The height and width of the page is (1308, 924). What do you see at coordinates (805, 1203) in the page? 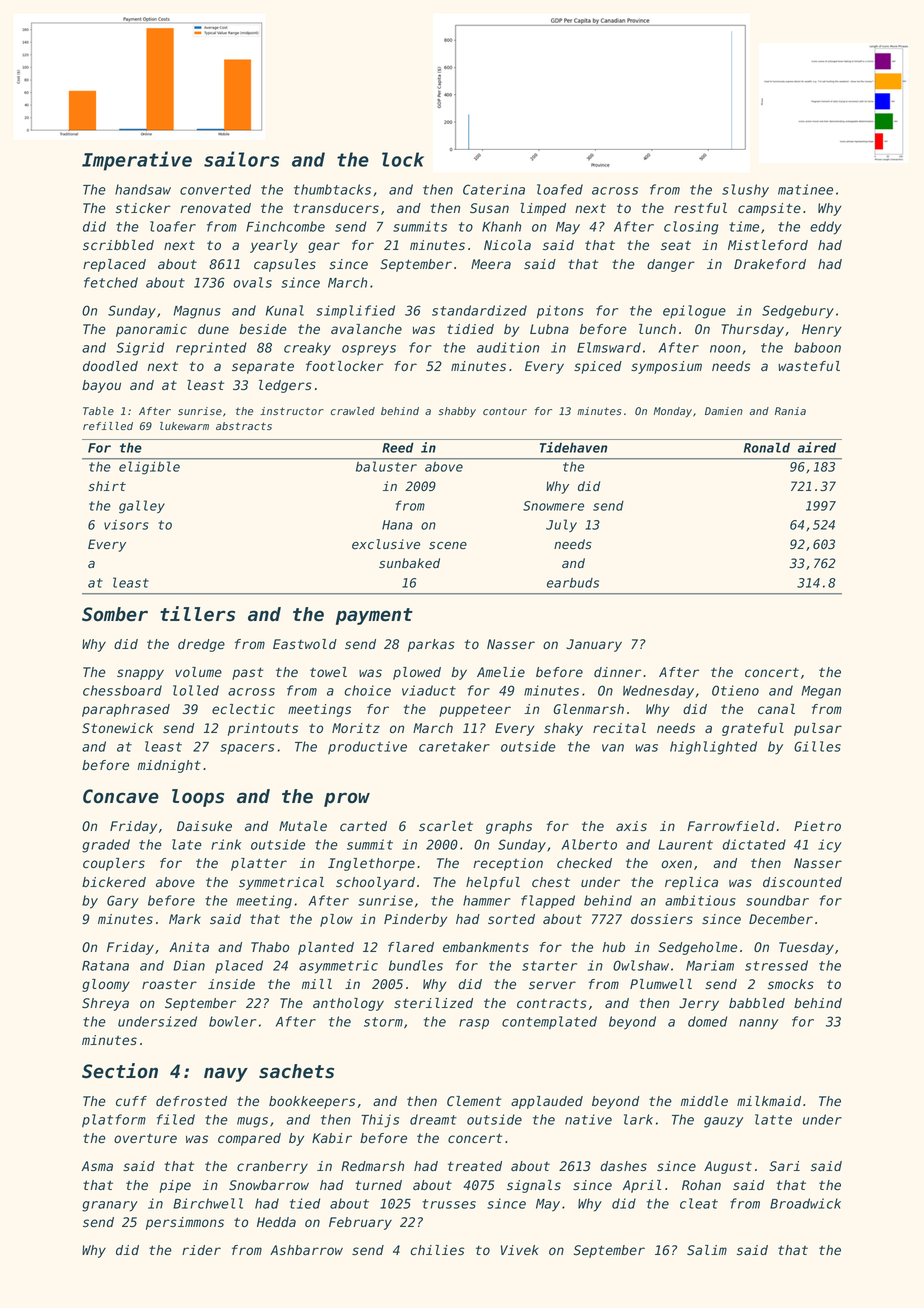
I see `Broadwick` at bounding box center [805, 1203].
